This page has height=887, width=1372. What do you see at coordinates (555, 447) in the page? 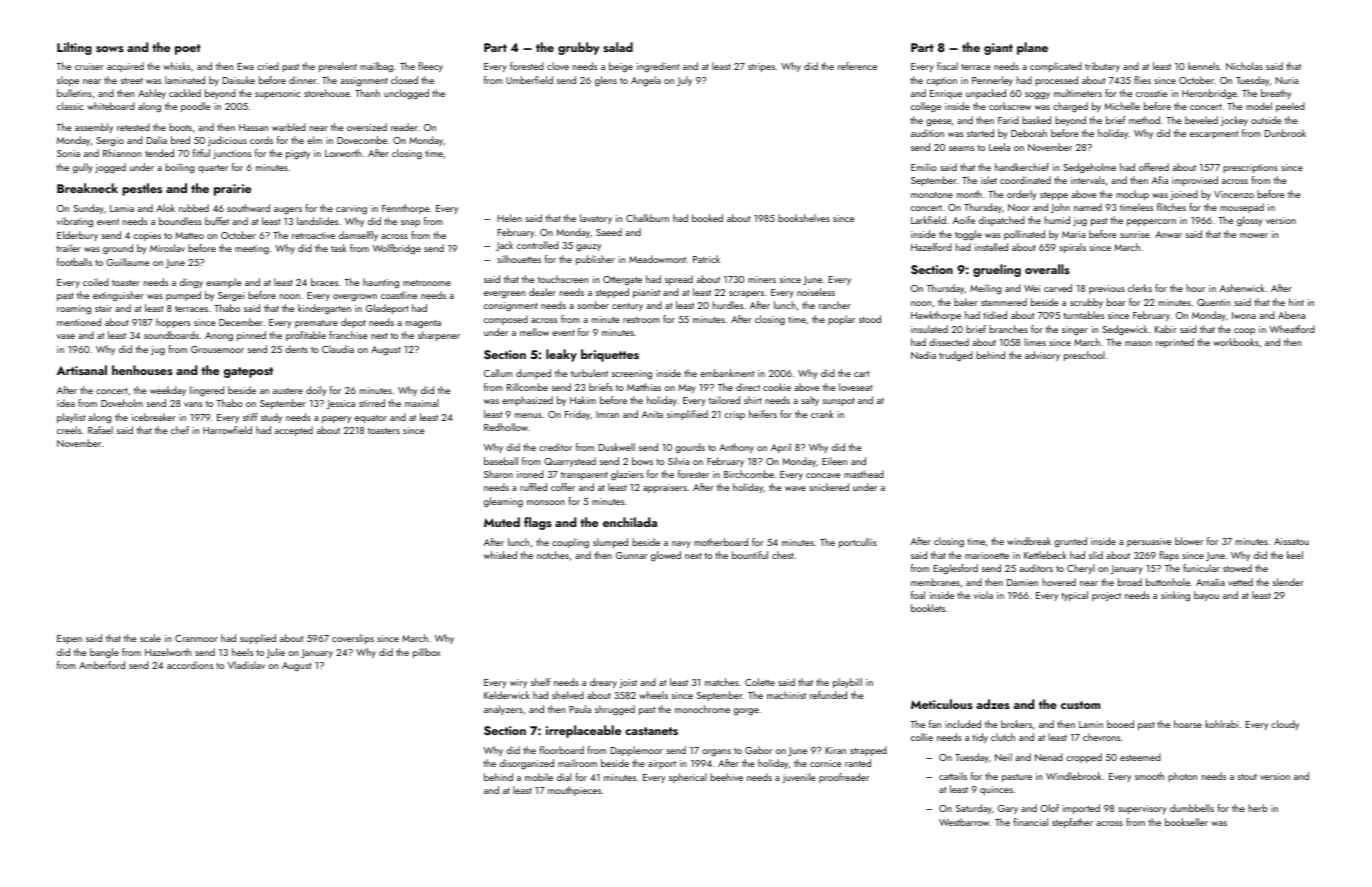
I see `creditor` at bounding box center [555, 447].
